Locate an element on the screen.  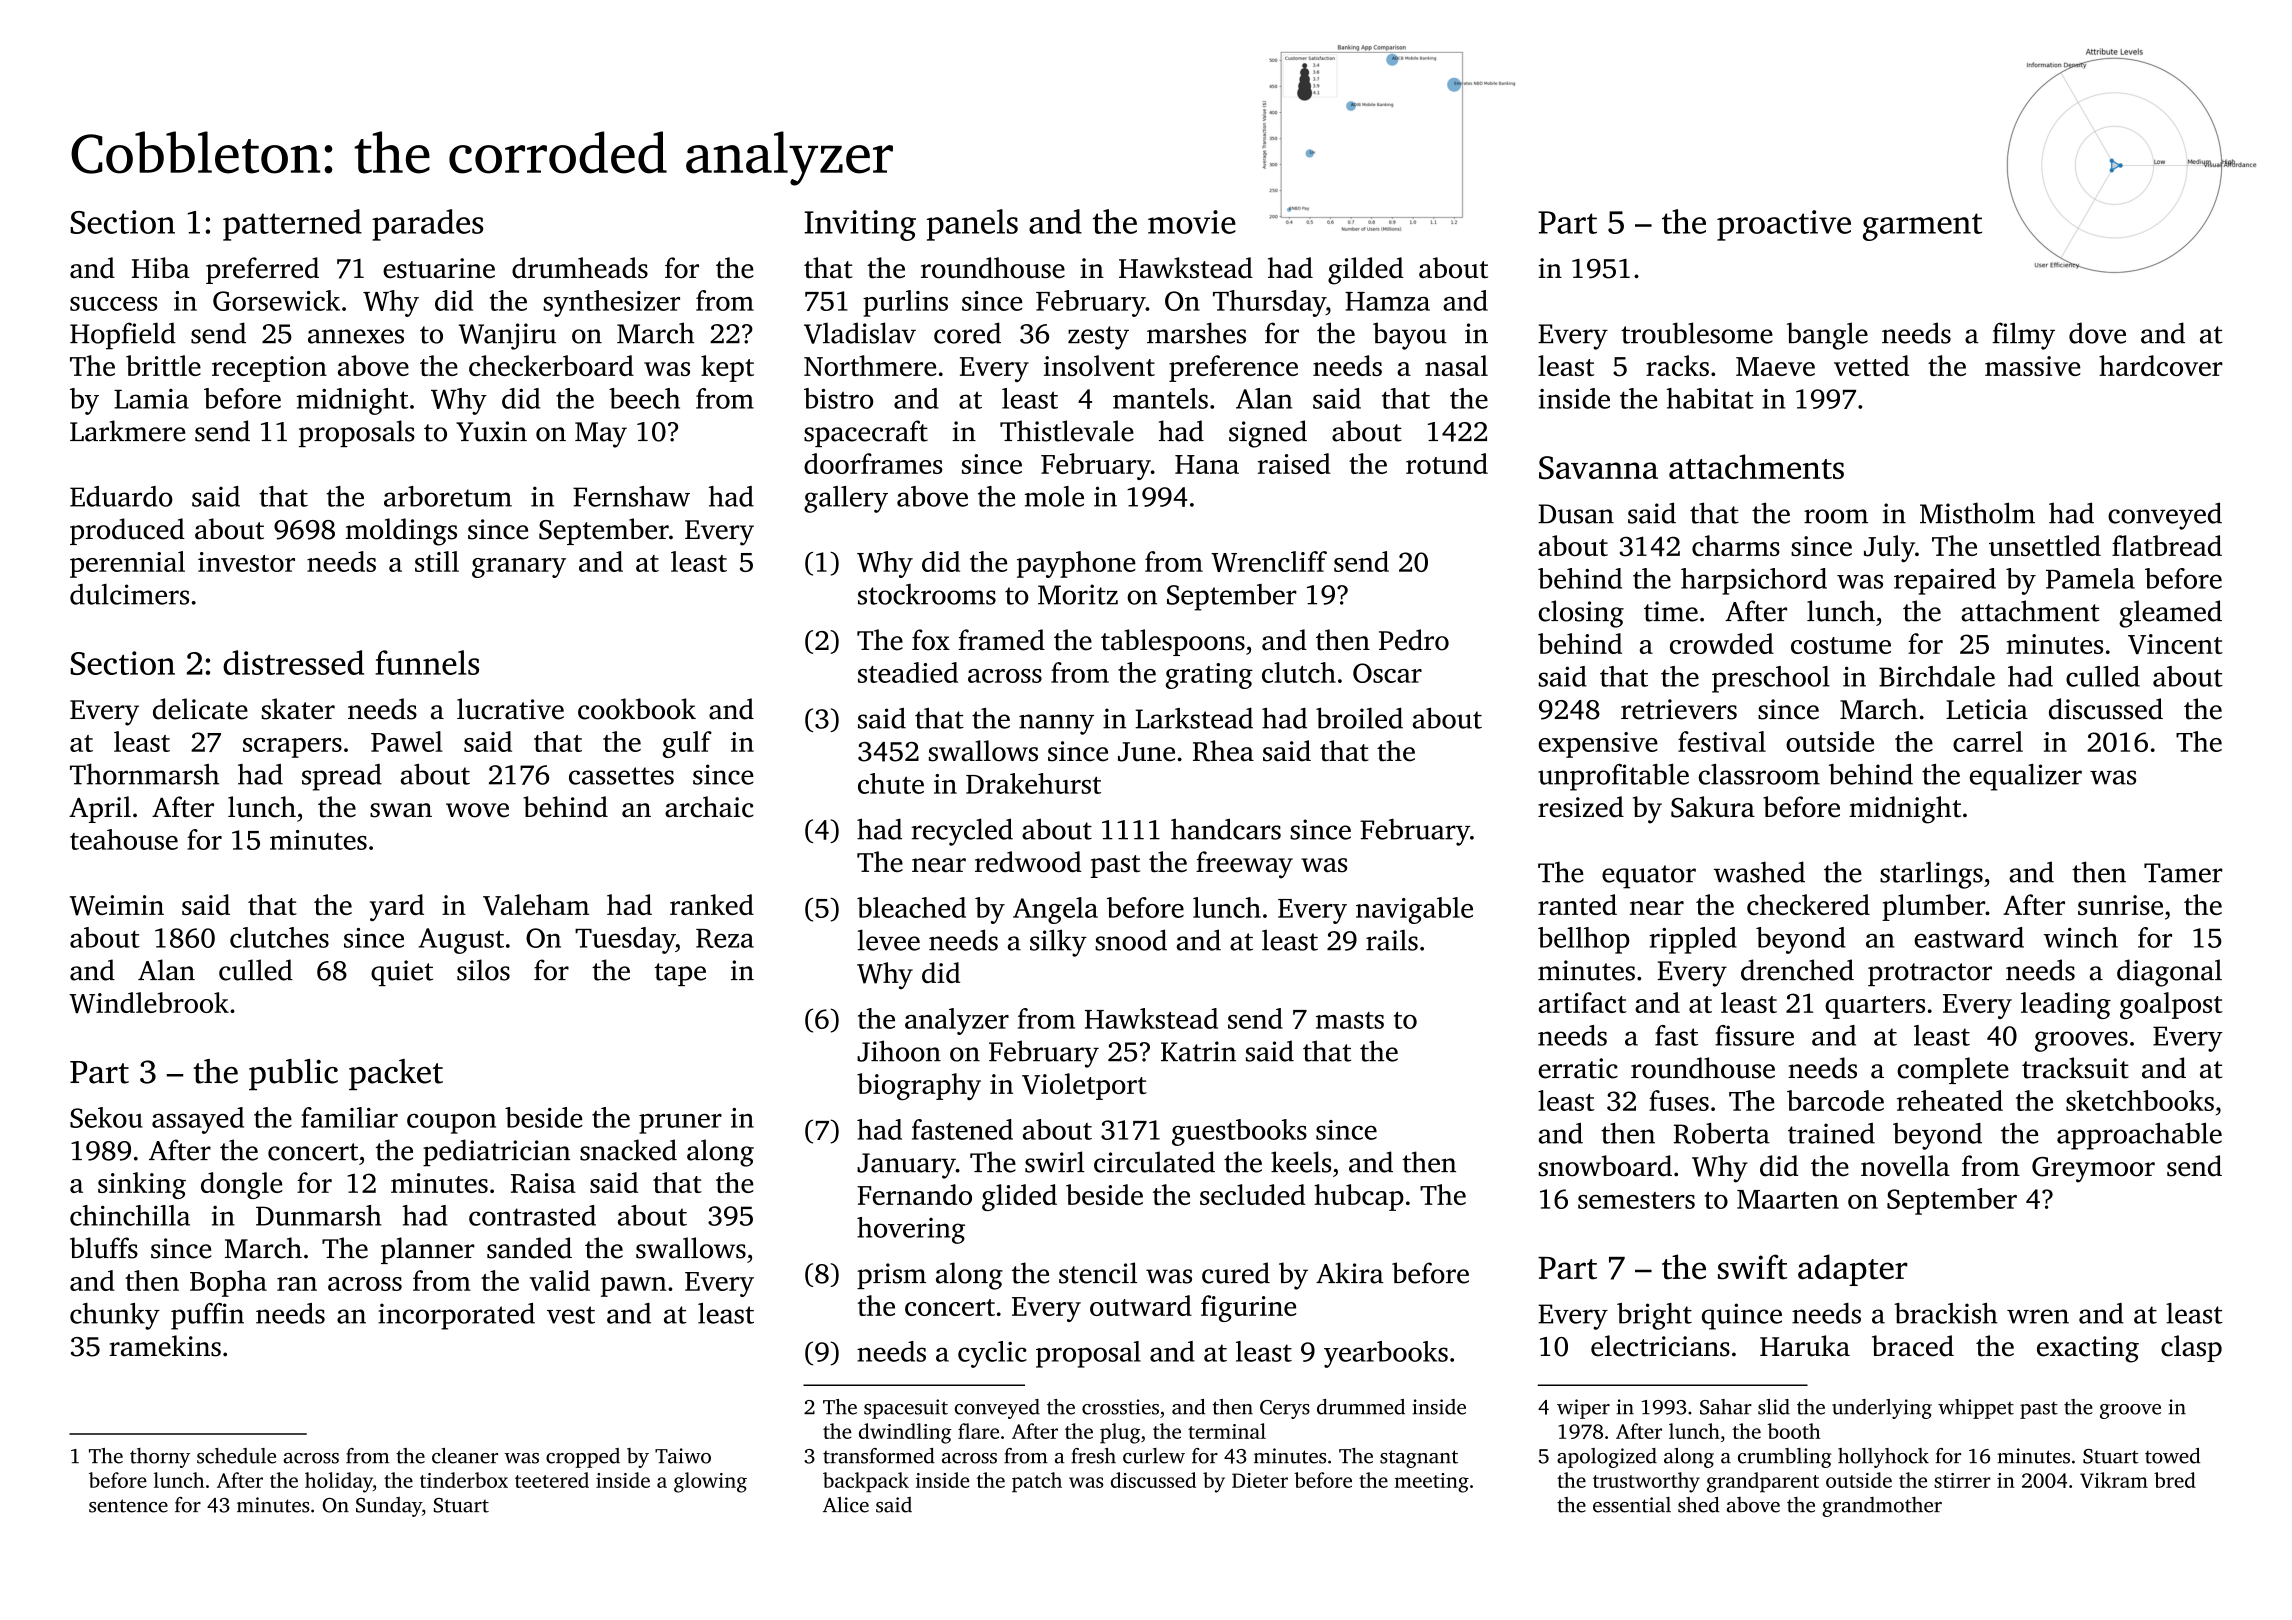
sentence is located at coordinates (128, 1506).
